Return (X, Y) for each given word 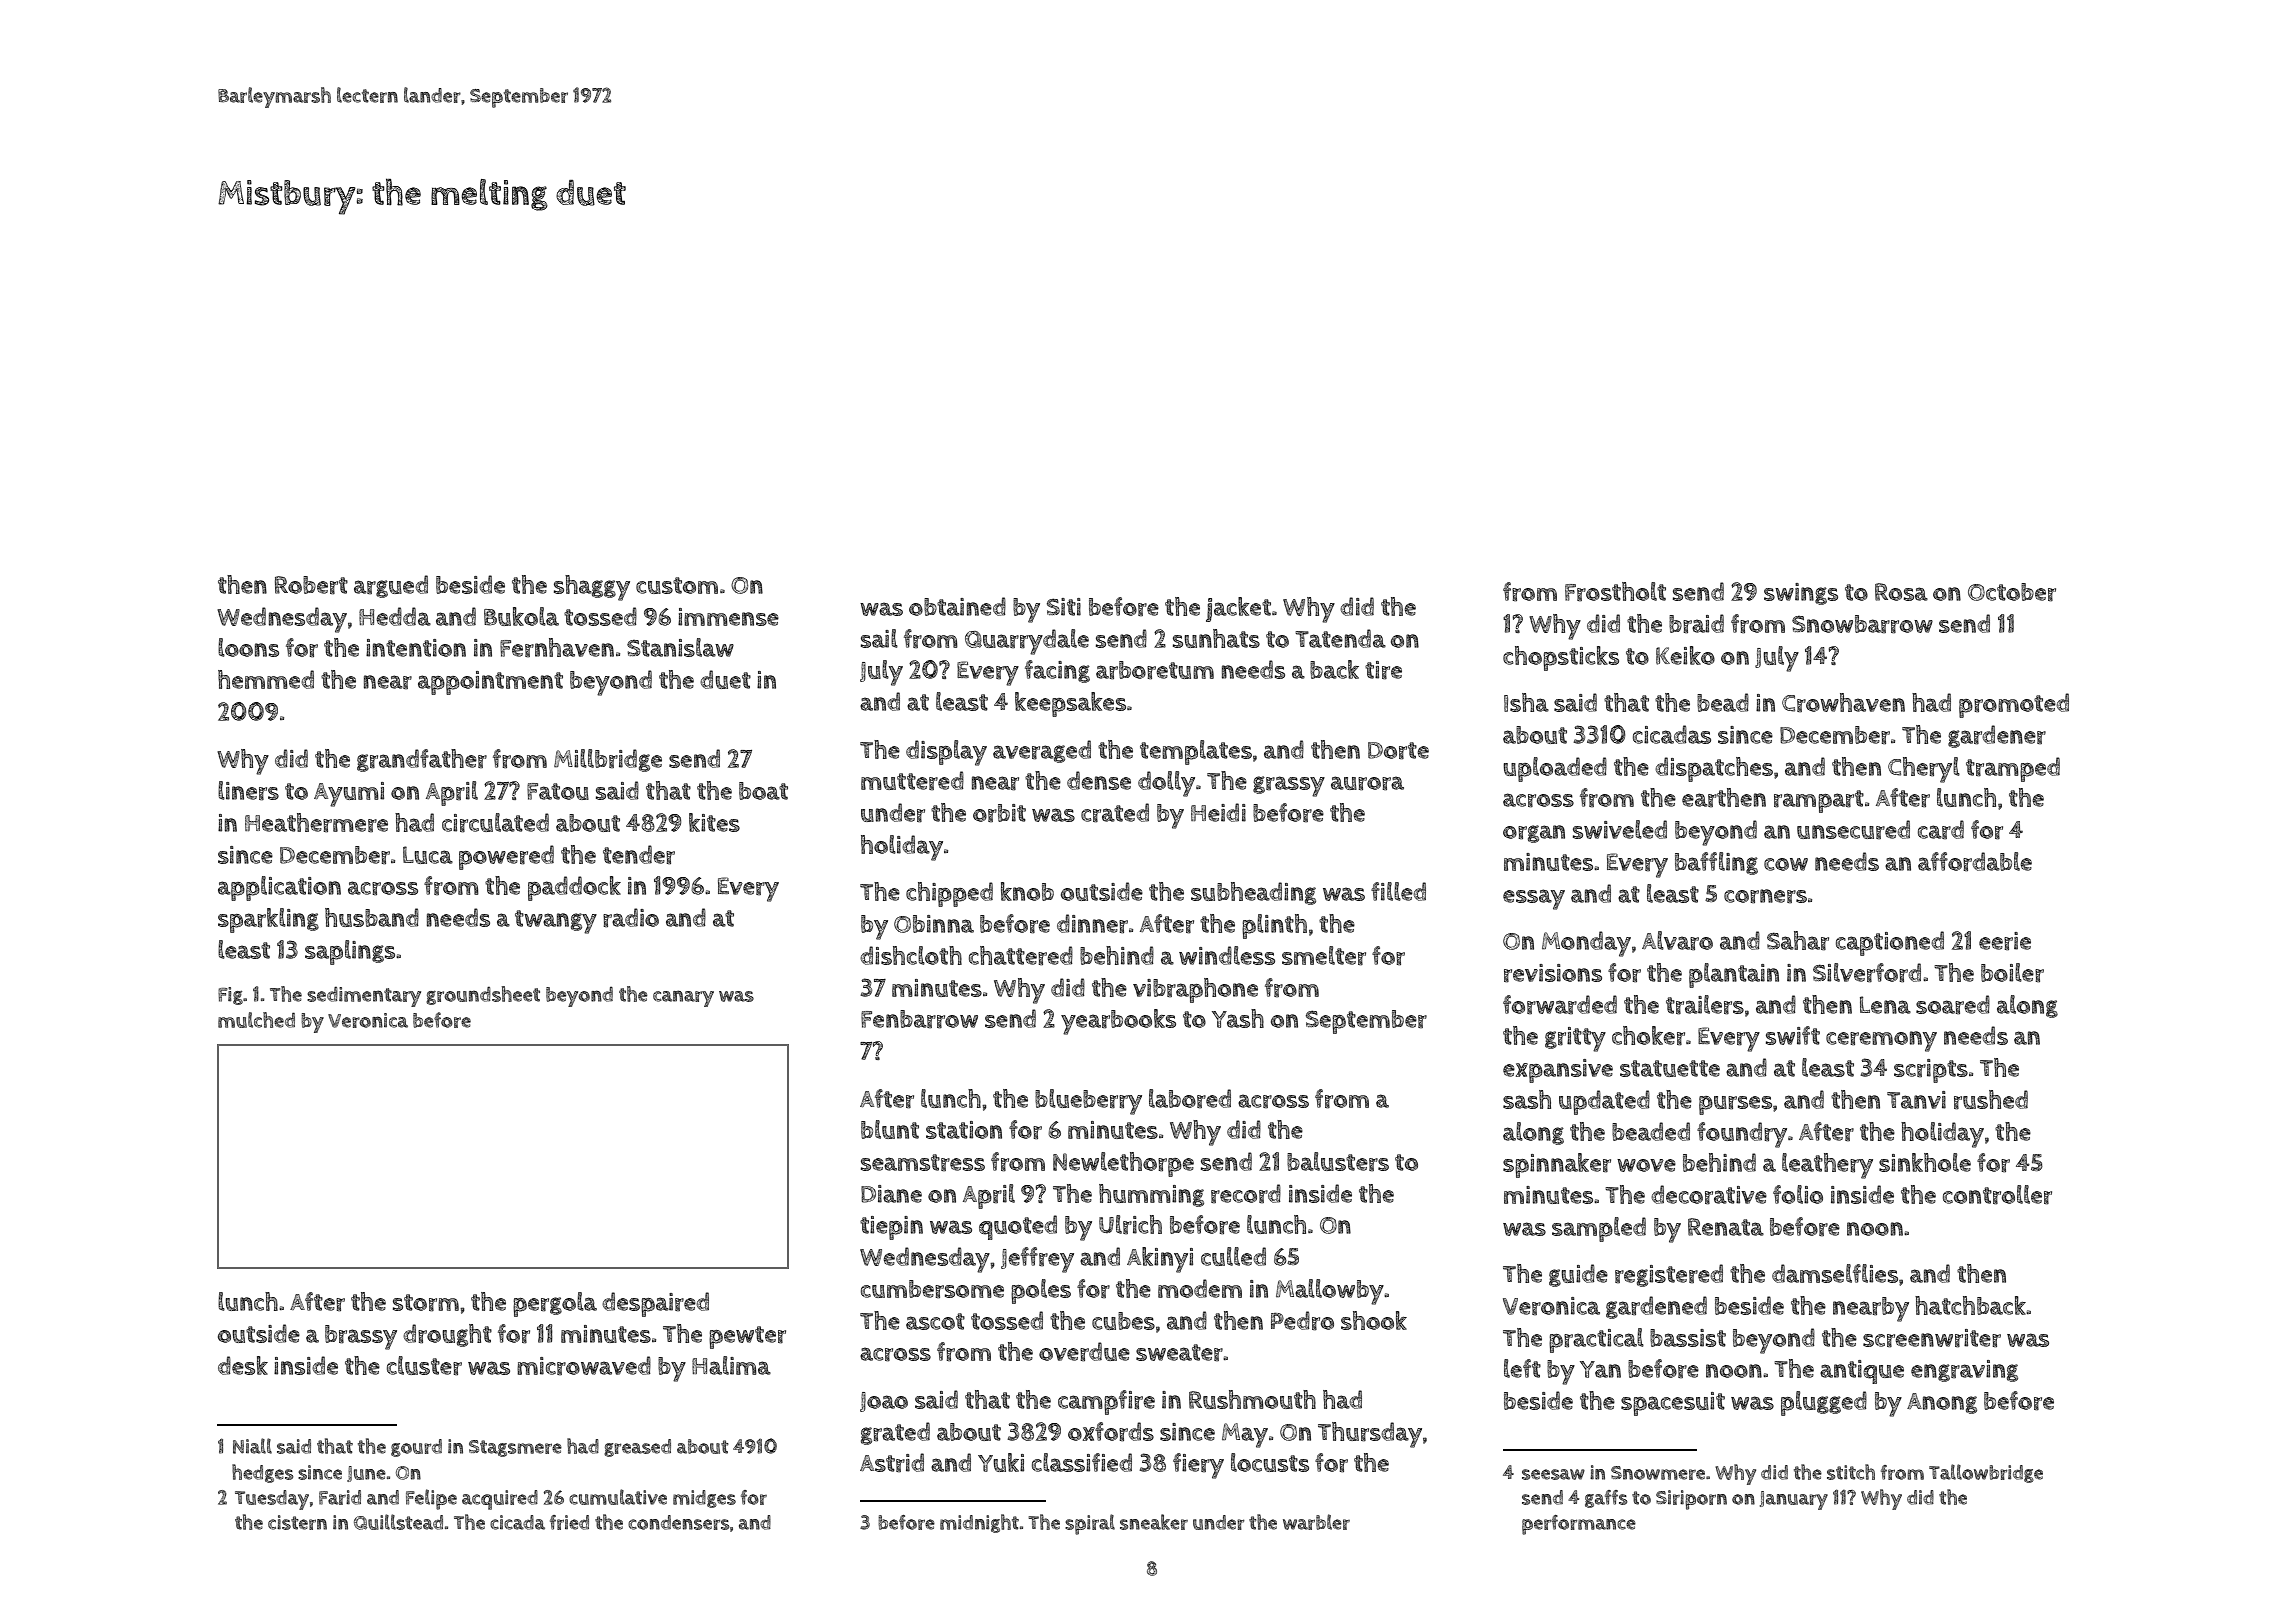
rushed (1991, 1100)
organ (1534, 834)
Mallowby (1330, 1292)
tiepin (891, 1228)
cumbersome (932, 1289)
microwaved (584, 1366)
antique (1862, 1372)
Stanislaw (680, 647)
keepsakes (1070, 704)
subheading (1253, 893)
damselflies (1835, 1273)
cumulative (618, 1497)
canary (683, 998)
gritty (1575, 1039)
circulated (495, 823)
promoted (2014, 705)
